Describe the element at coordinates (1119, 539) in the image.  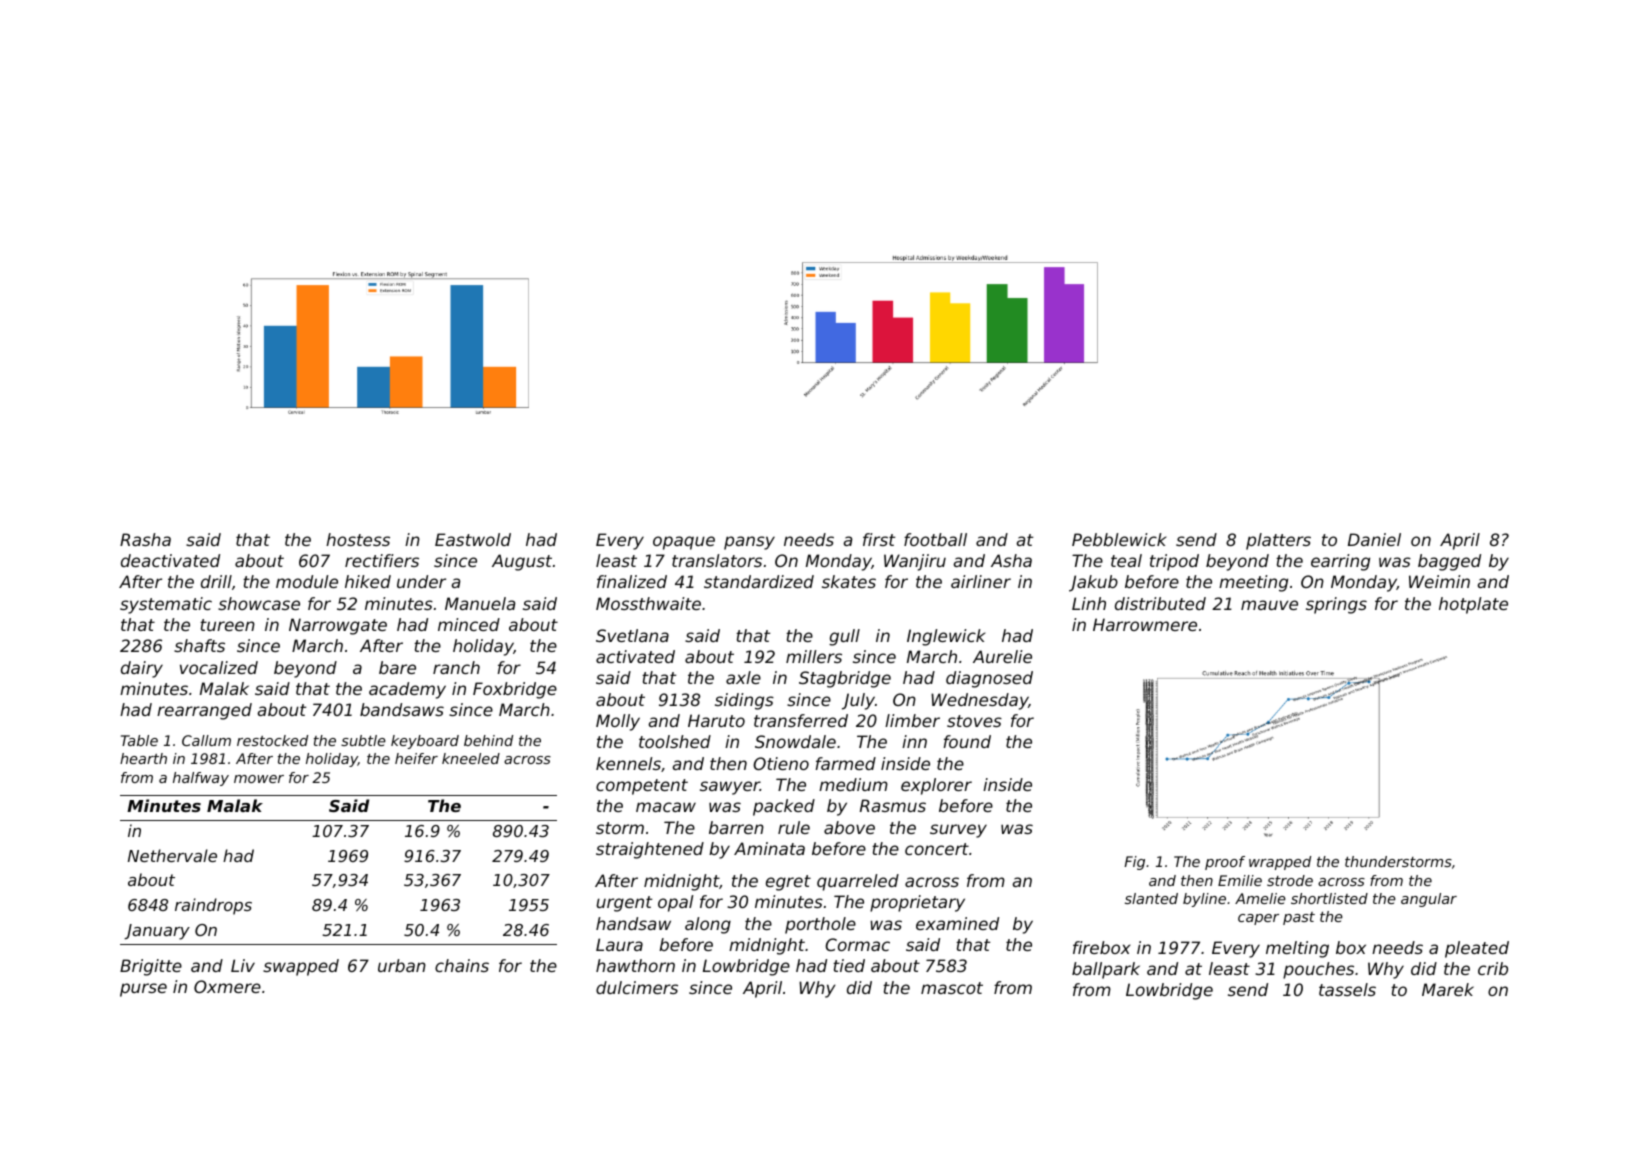
I see `Pebblewick` at that location.
